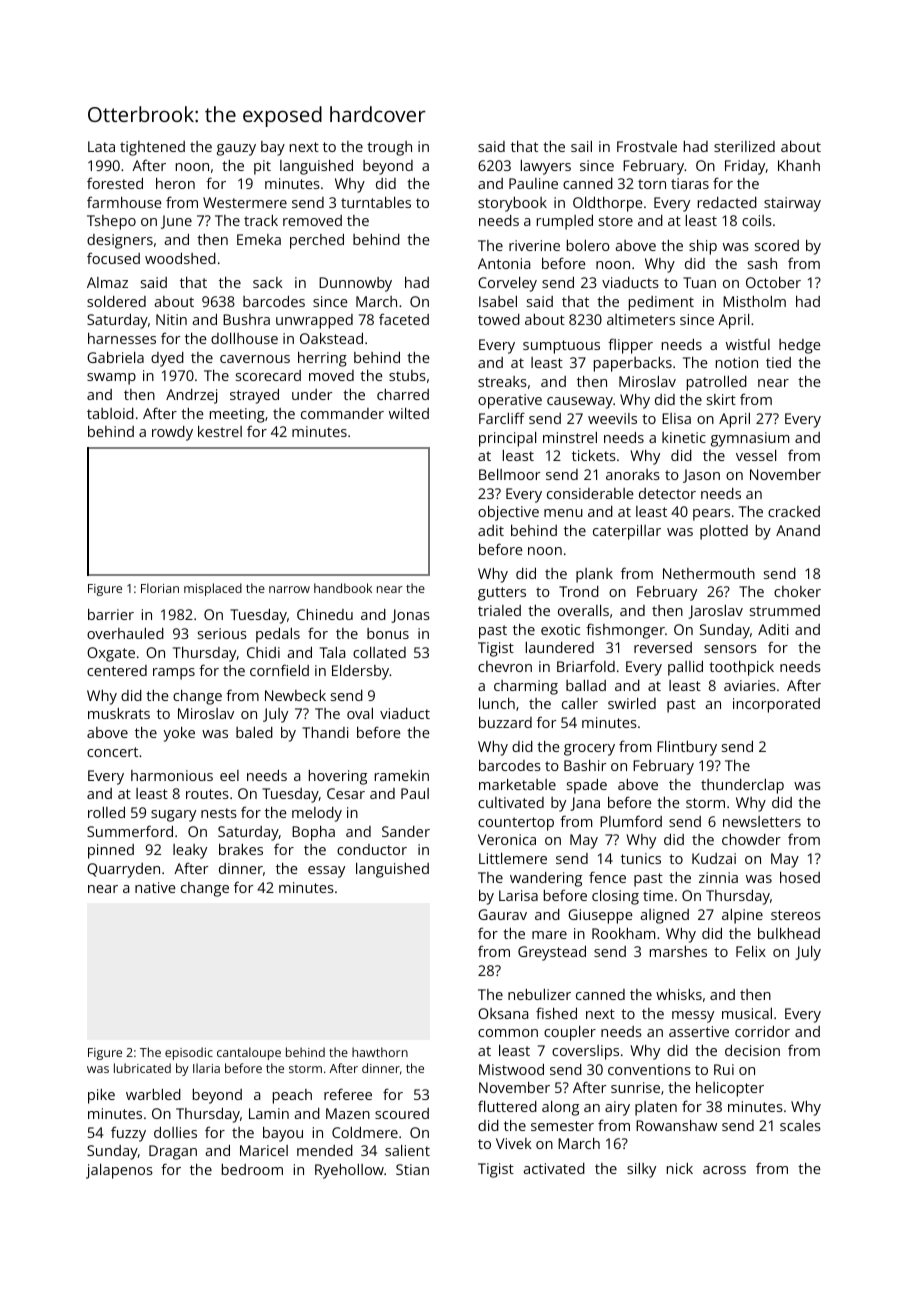  Describe the element at coordinates (360, 713) in the screenshot. I see `oval` at that location.
